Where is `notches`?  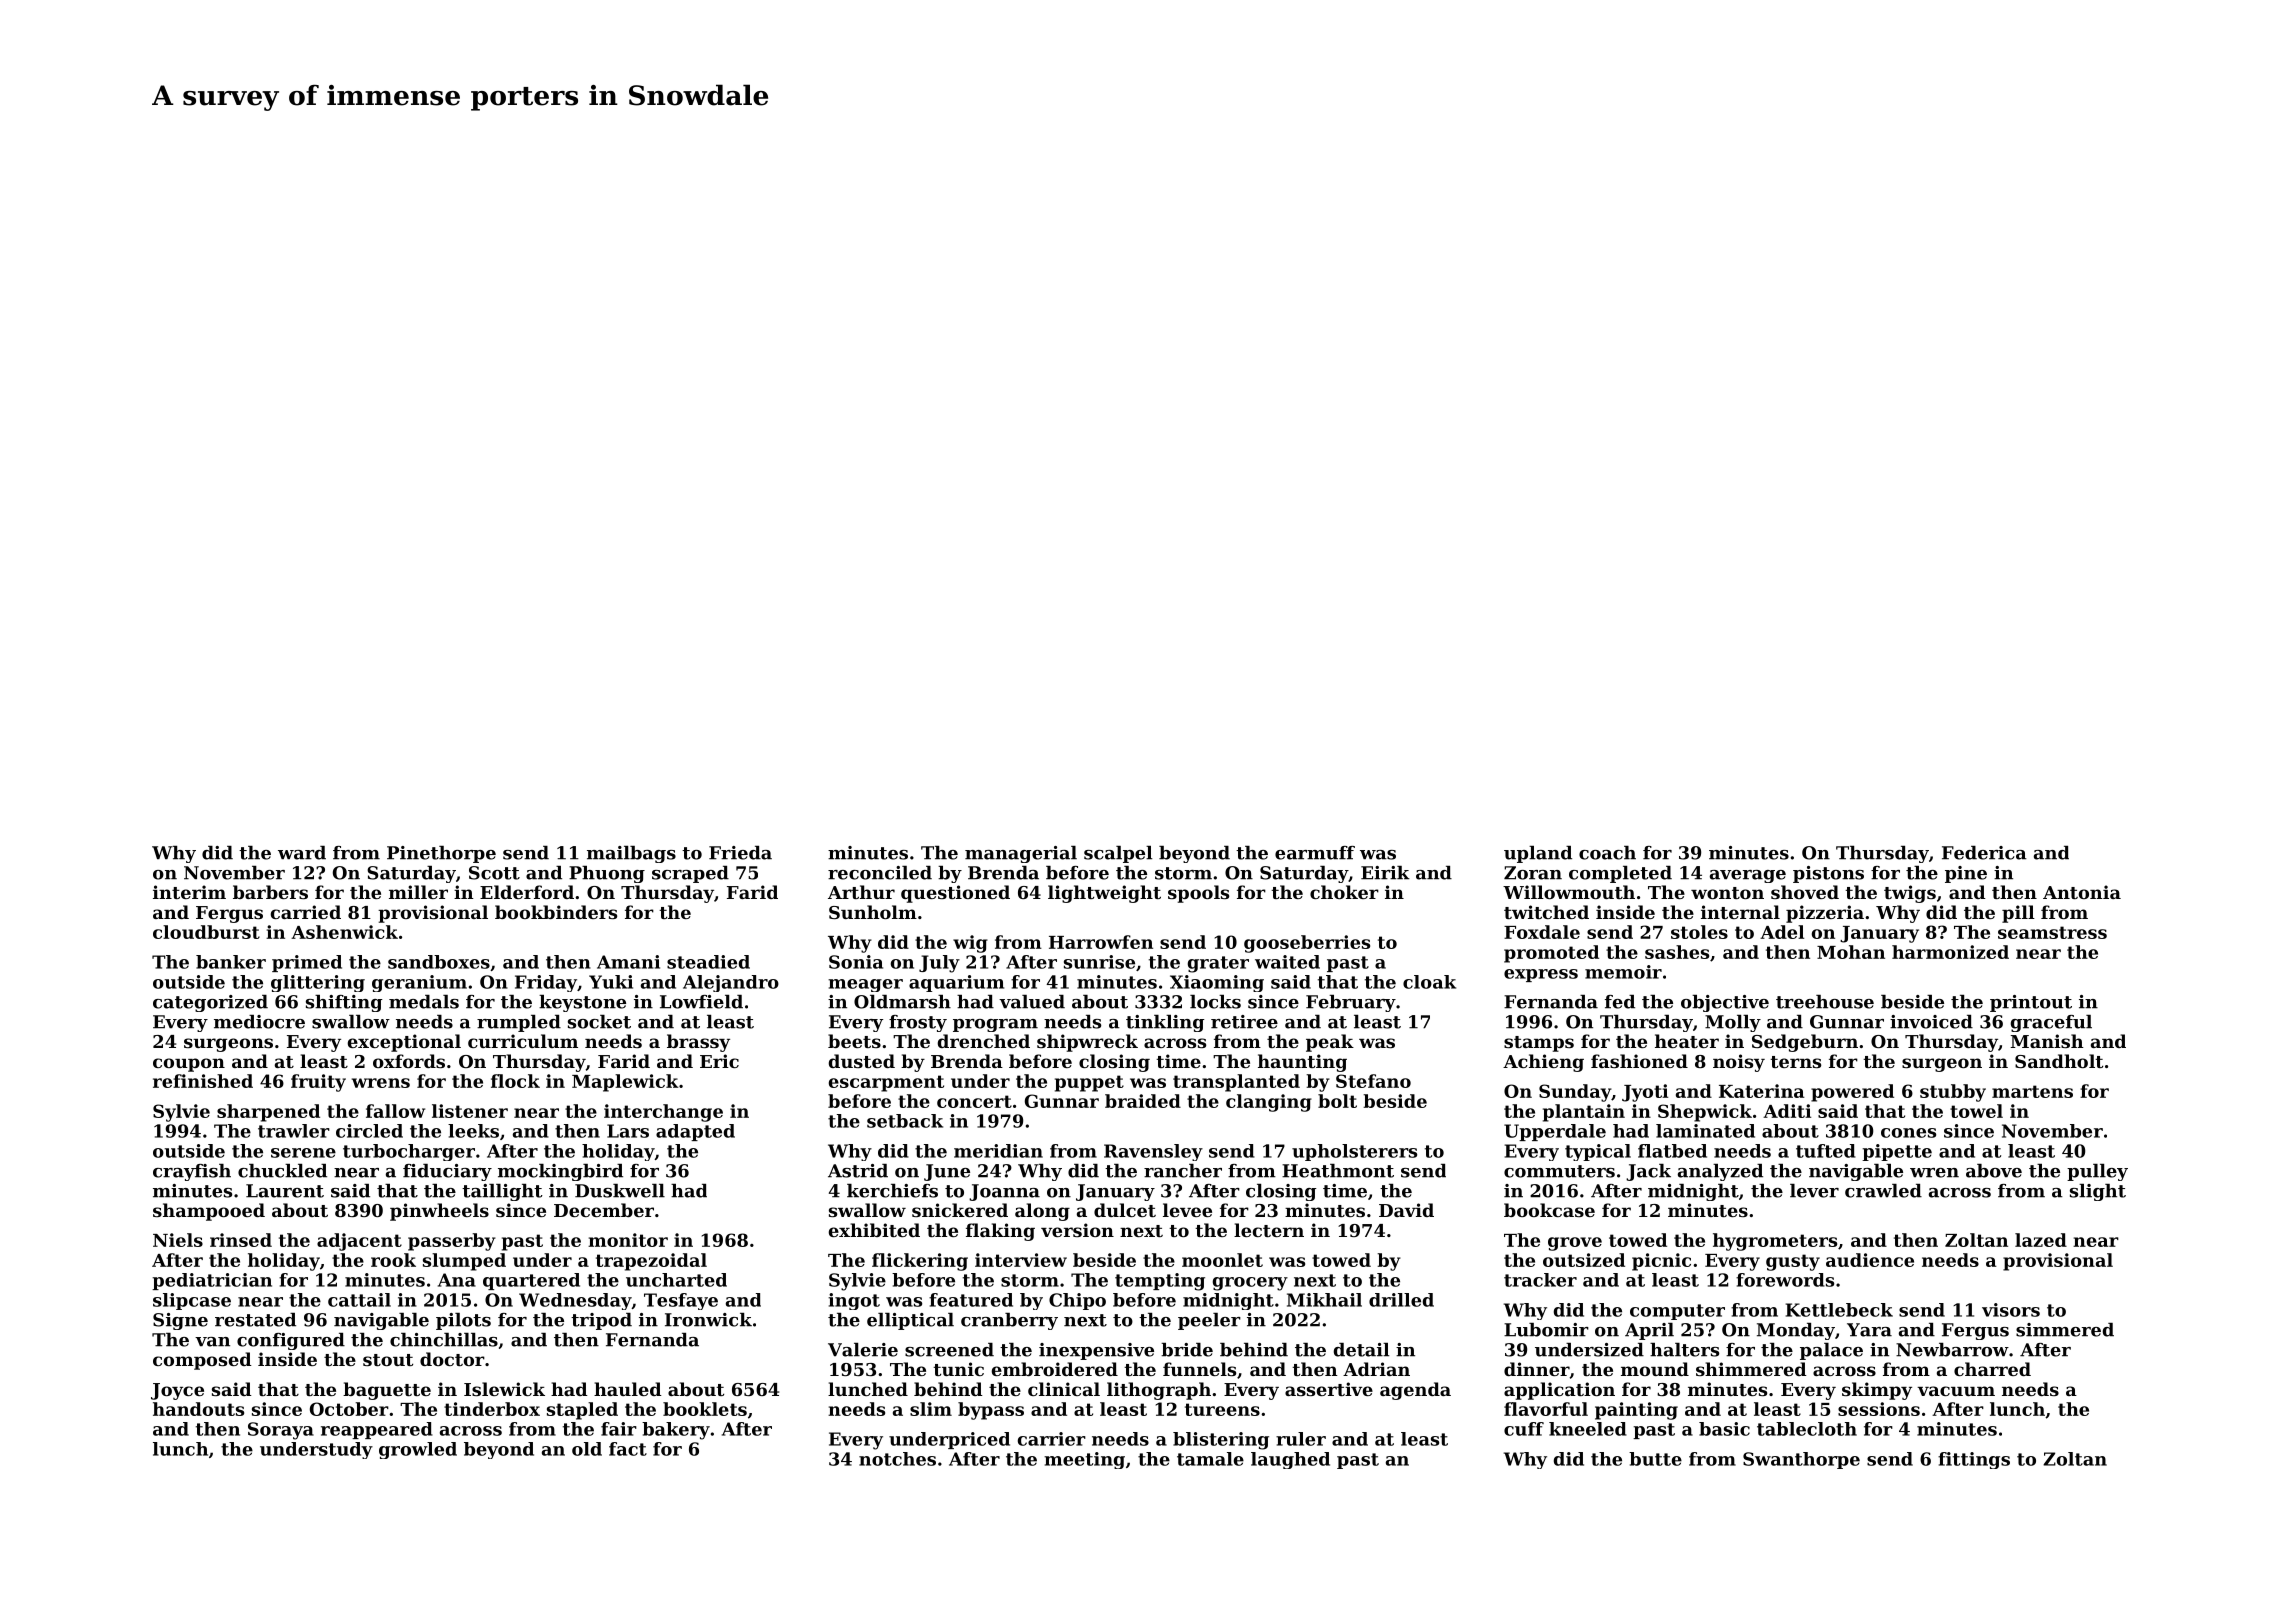 notches is located at coordinates (897, 1459).
